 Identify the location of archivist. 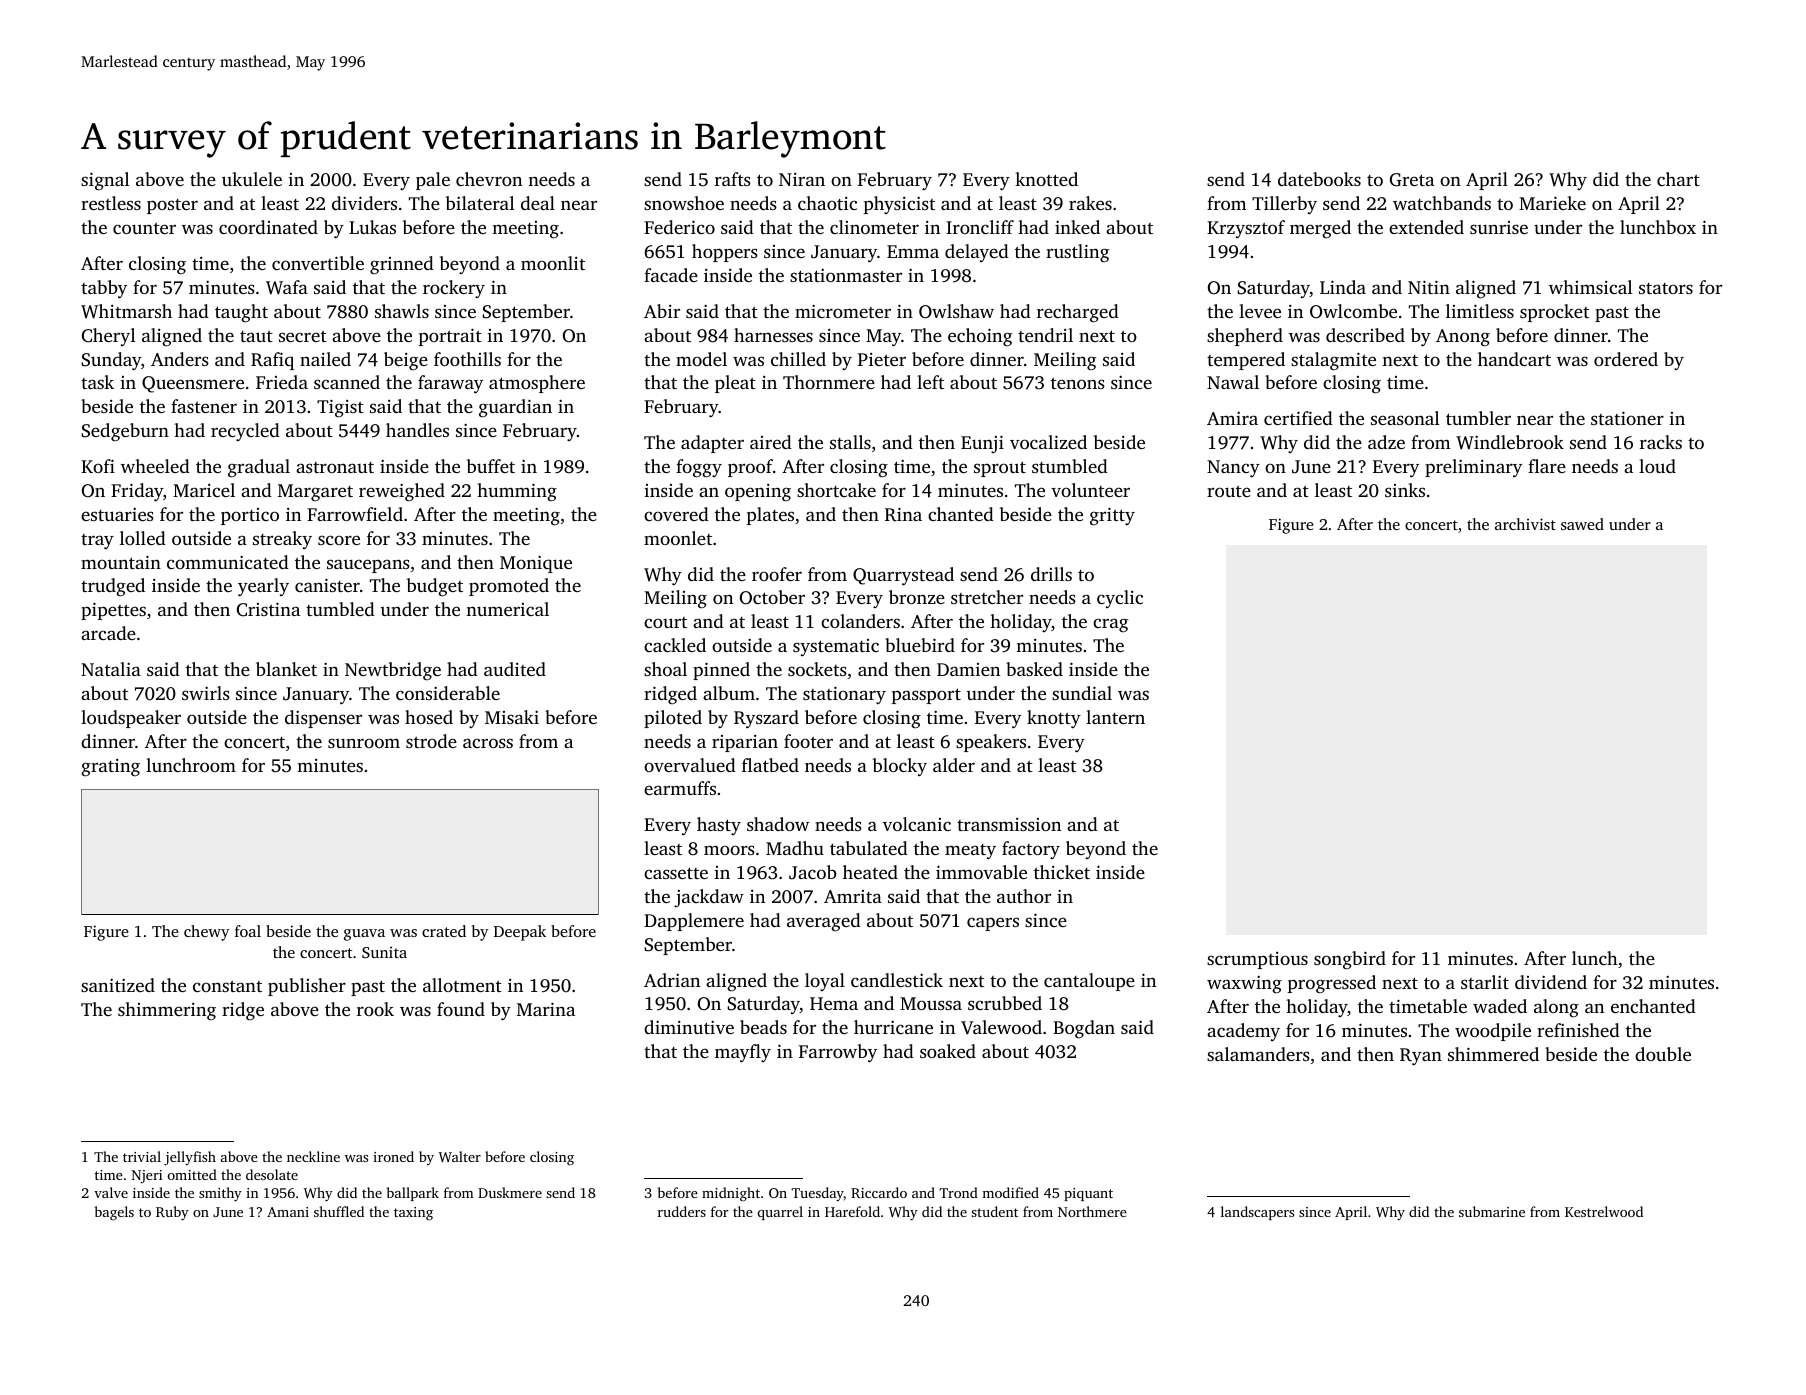
(1525, 524).
